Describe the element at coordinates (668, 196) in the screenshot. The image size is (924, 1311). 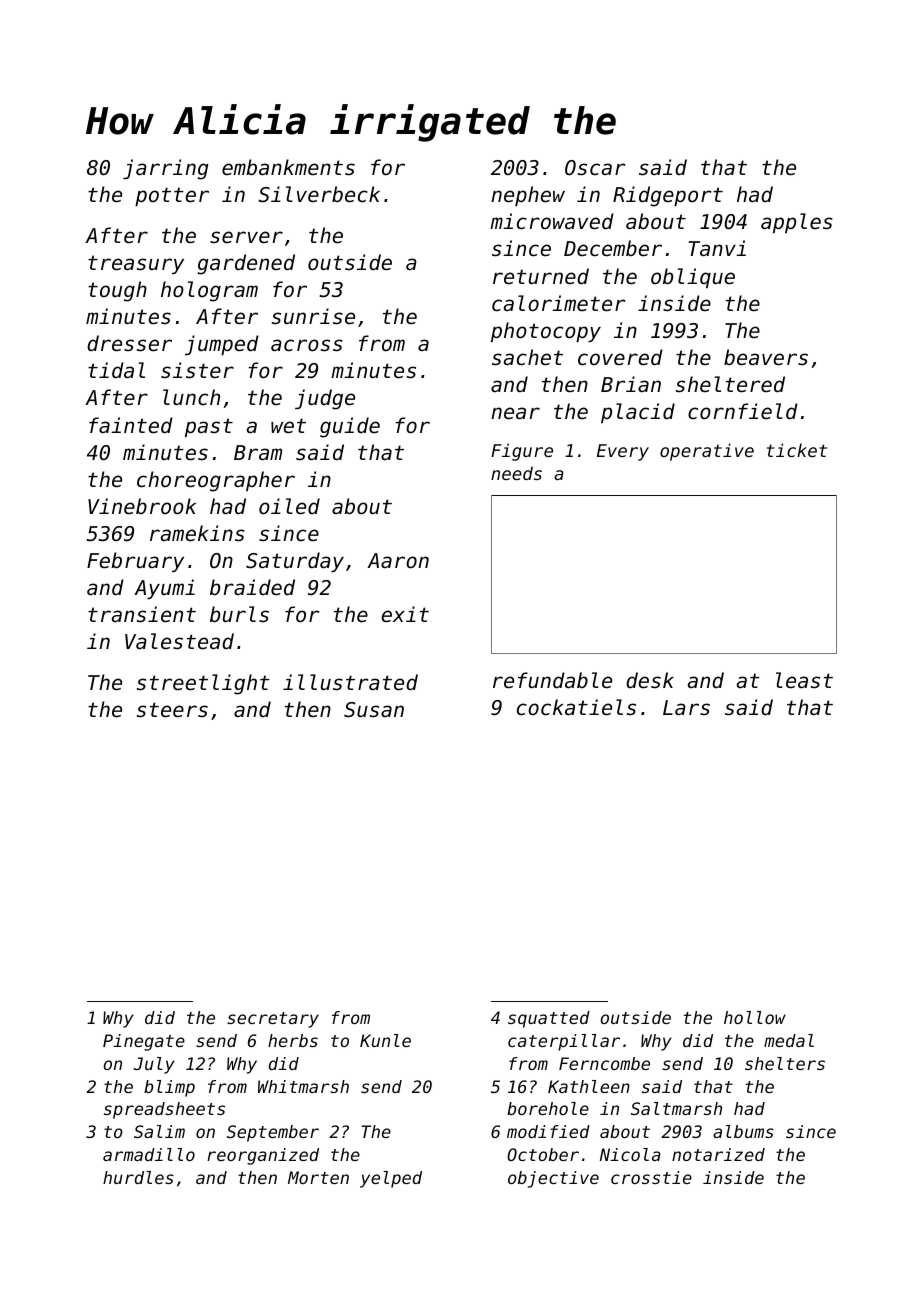
I see `Ridgeport` at that location.
